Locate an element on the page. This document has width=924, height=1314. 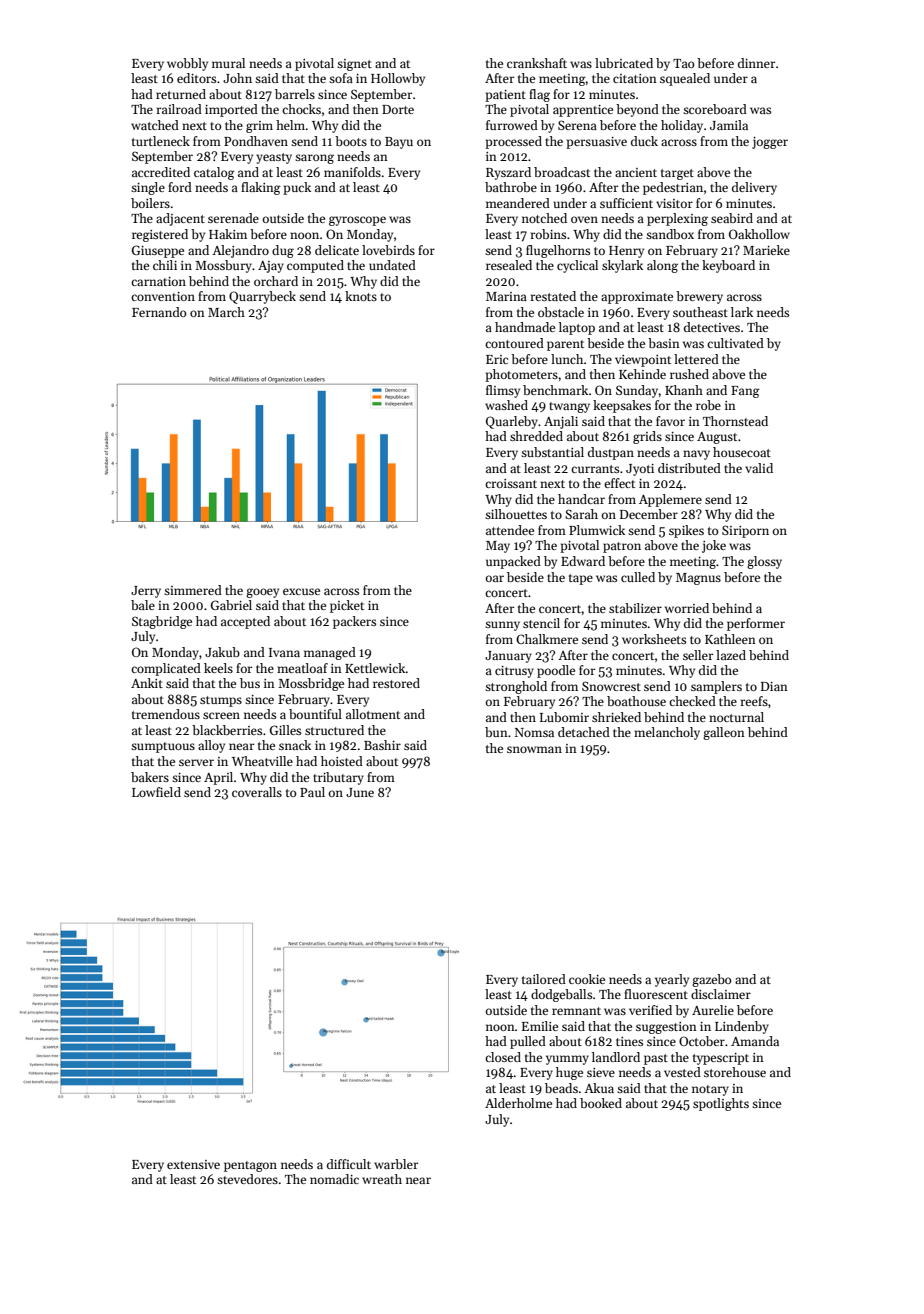
dinner is located at coordinates (756, 63).
